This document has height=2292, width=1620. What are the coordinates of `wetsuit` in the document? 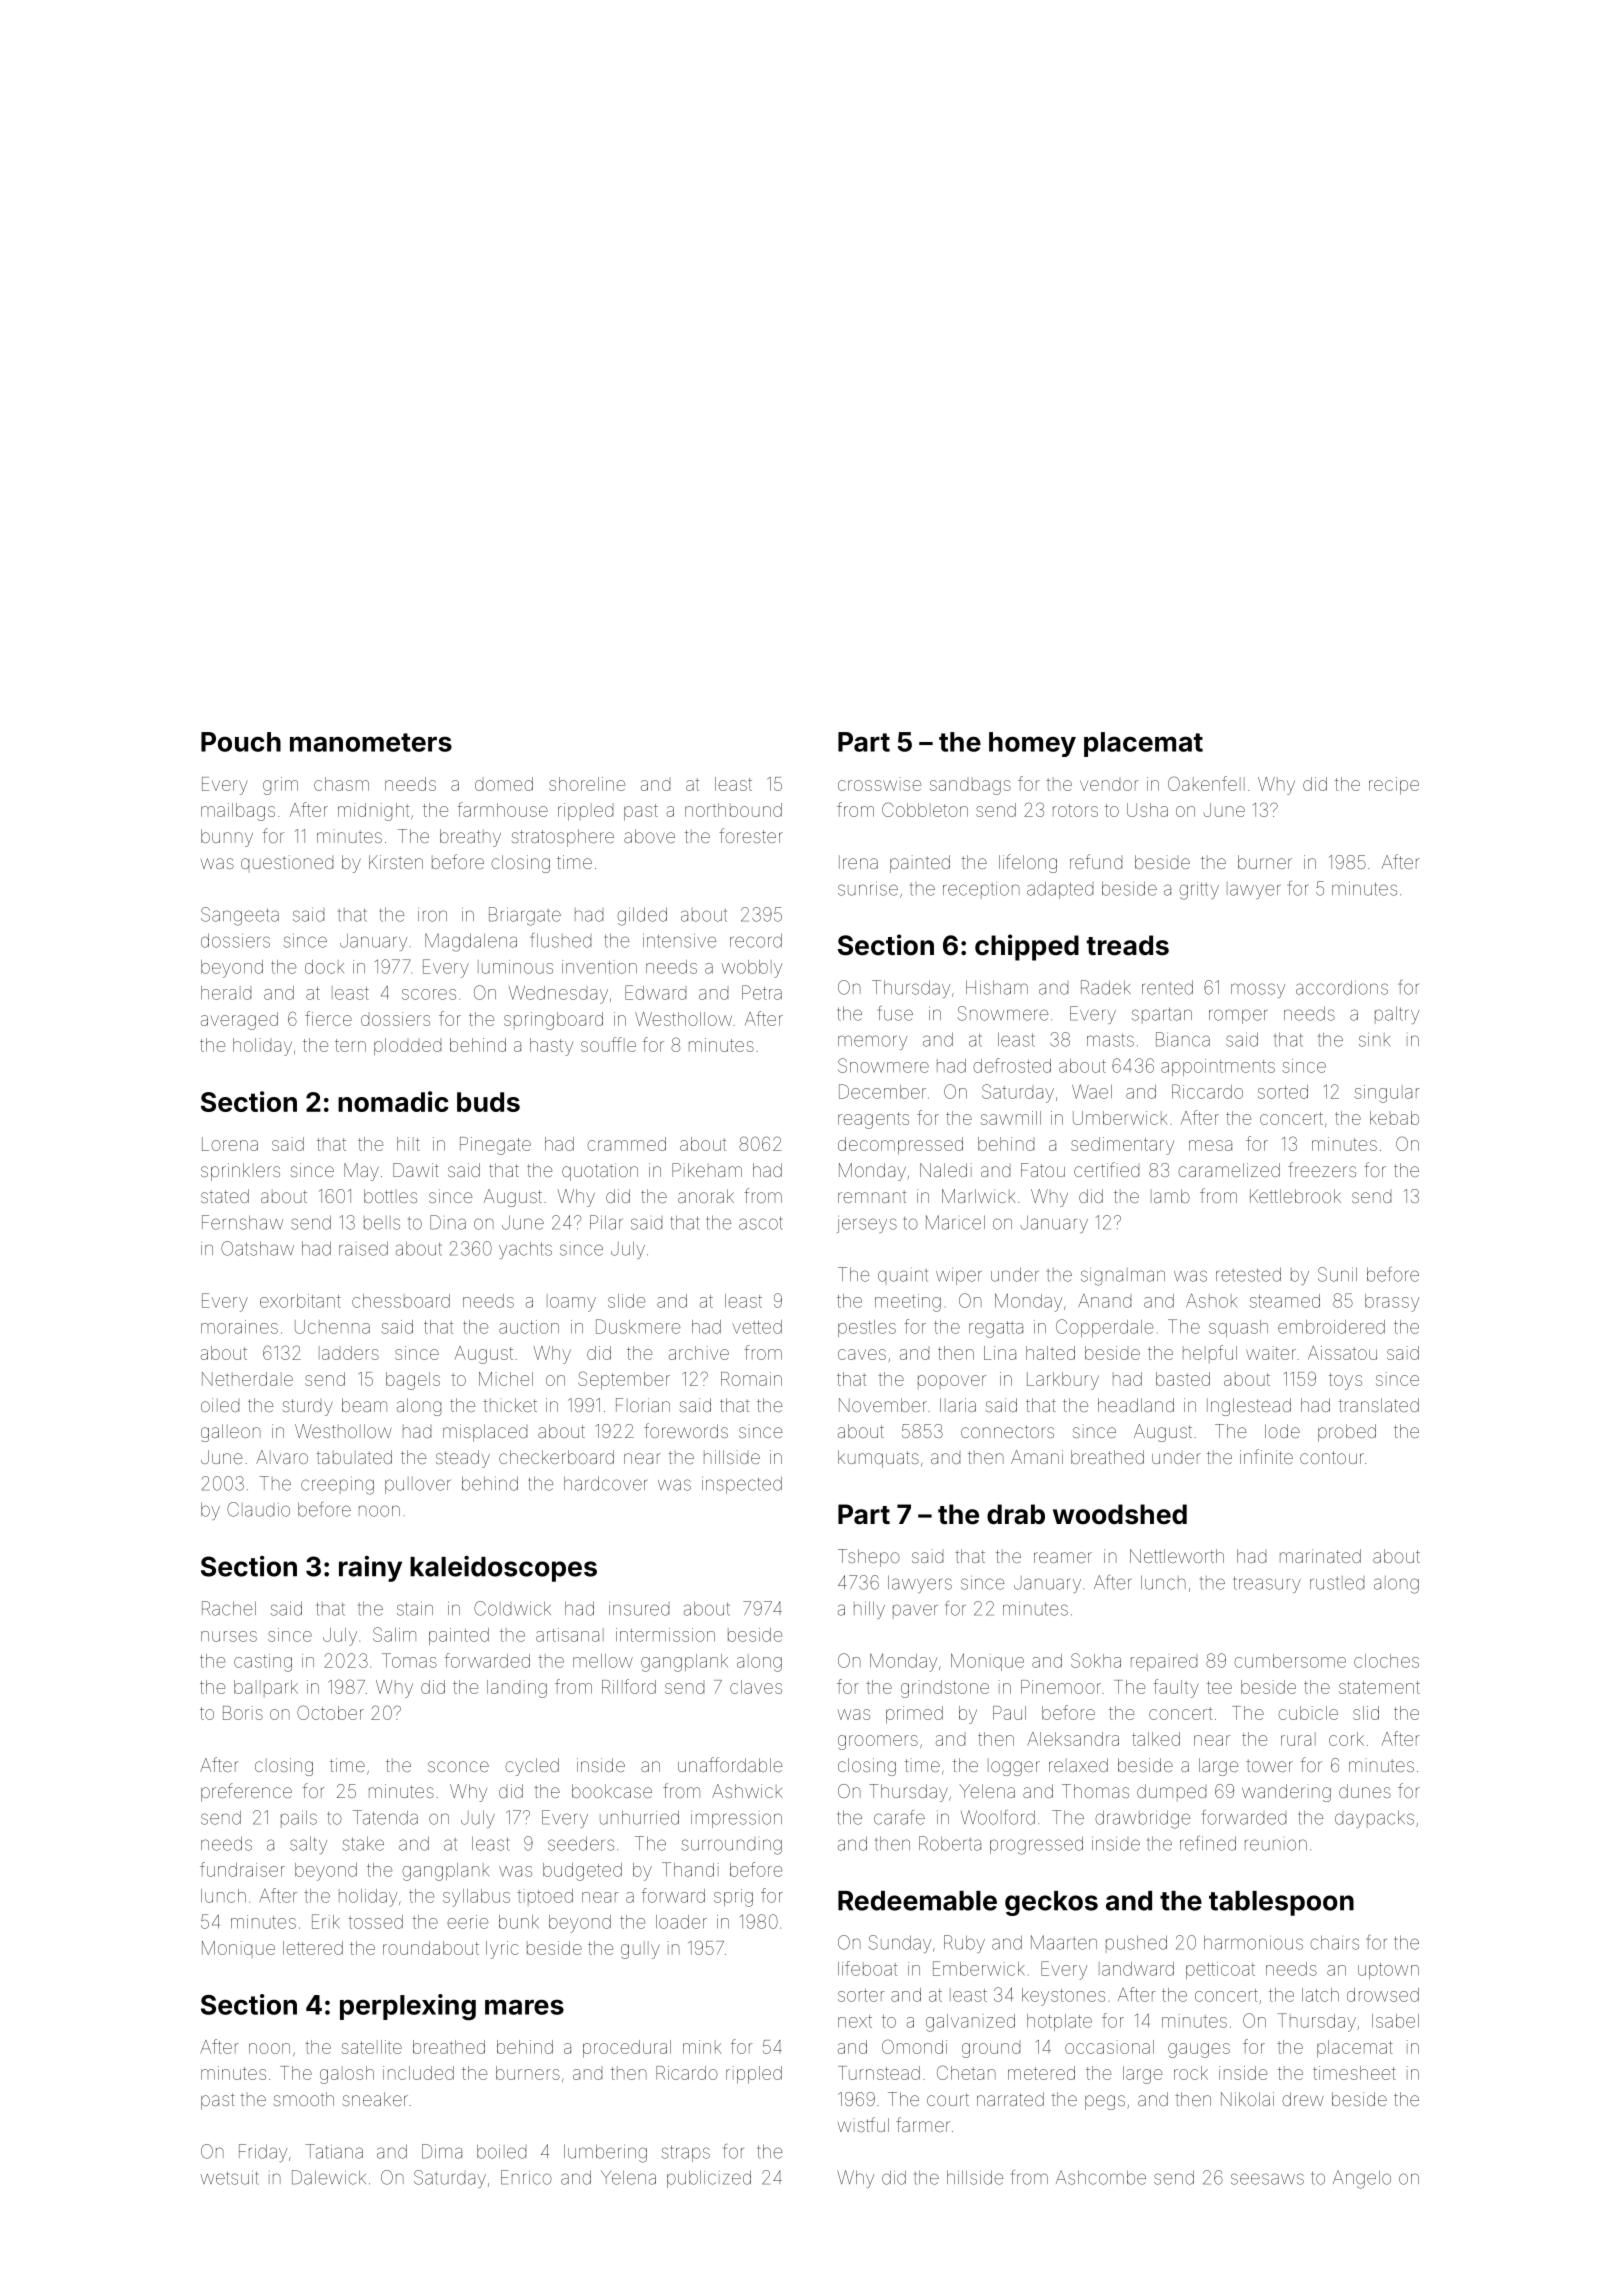 It's located at (230, 2177).
